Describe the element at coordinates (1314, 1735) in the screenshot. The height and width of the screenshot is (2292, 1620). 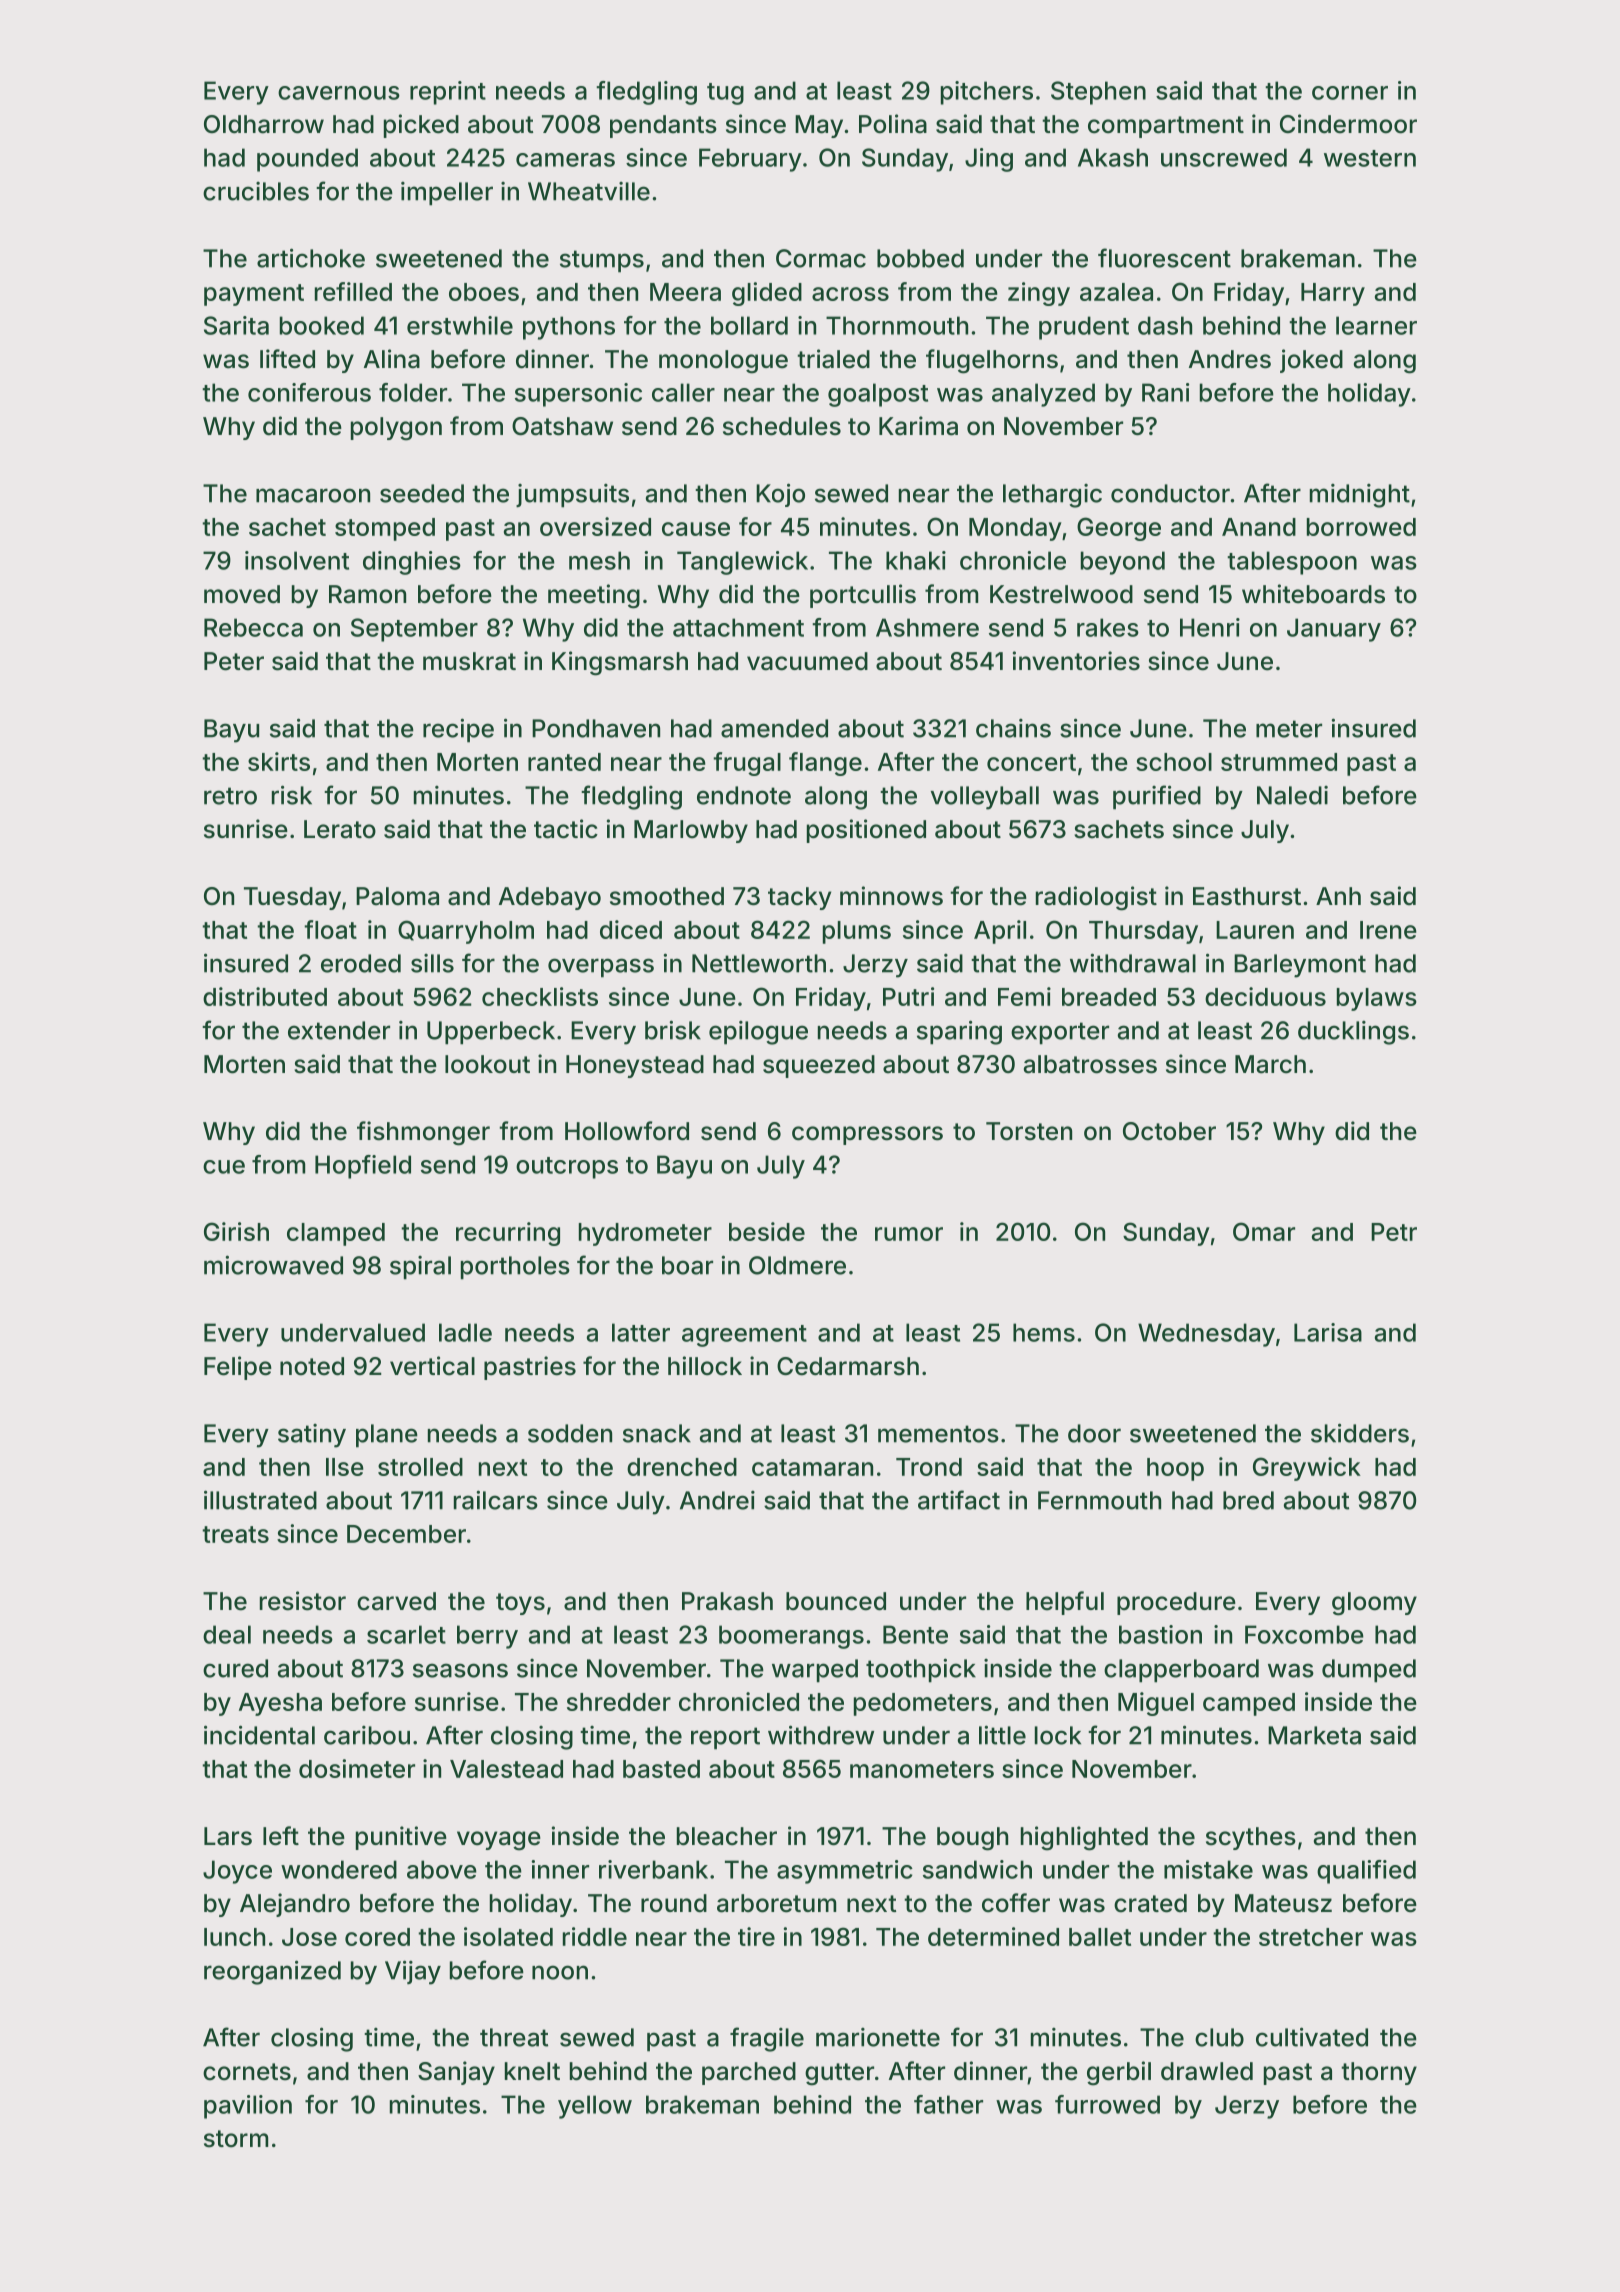
I see `Marketa` at that location.
